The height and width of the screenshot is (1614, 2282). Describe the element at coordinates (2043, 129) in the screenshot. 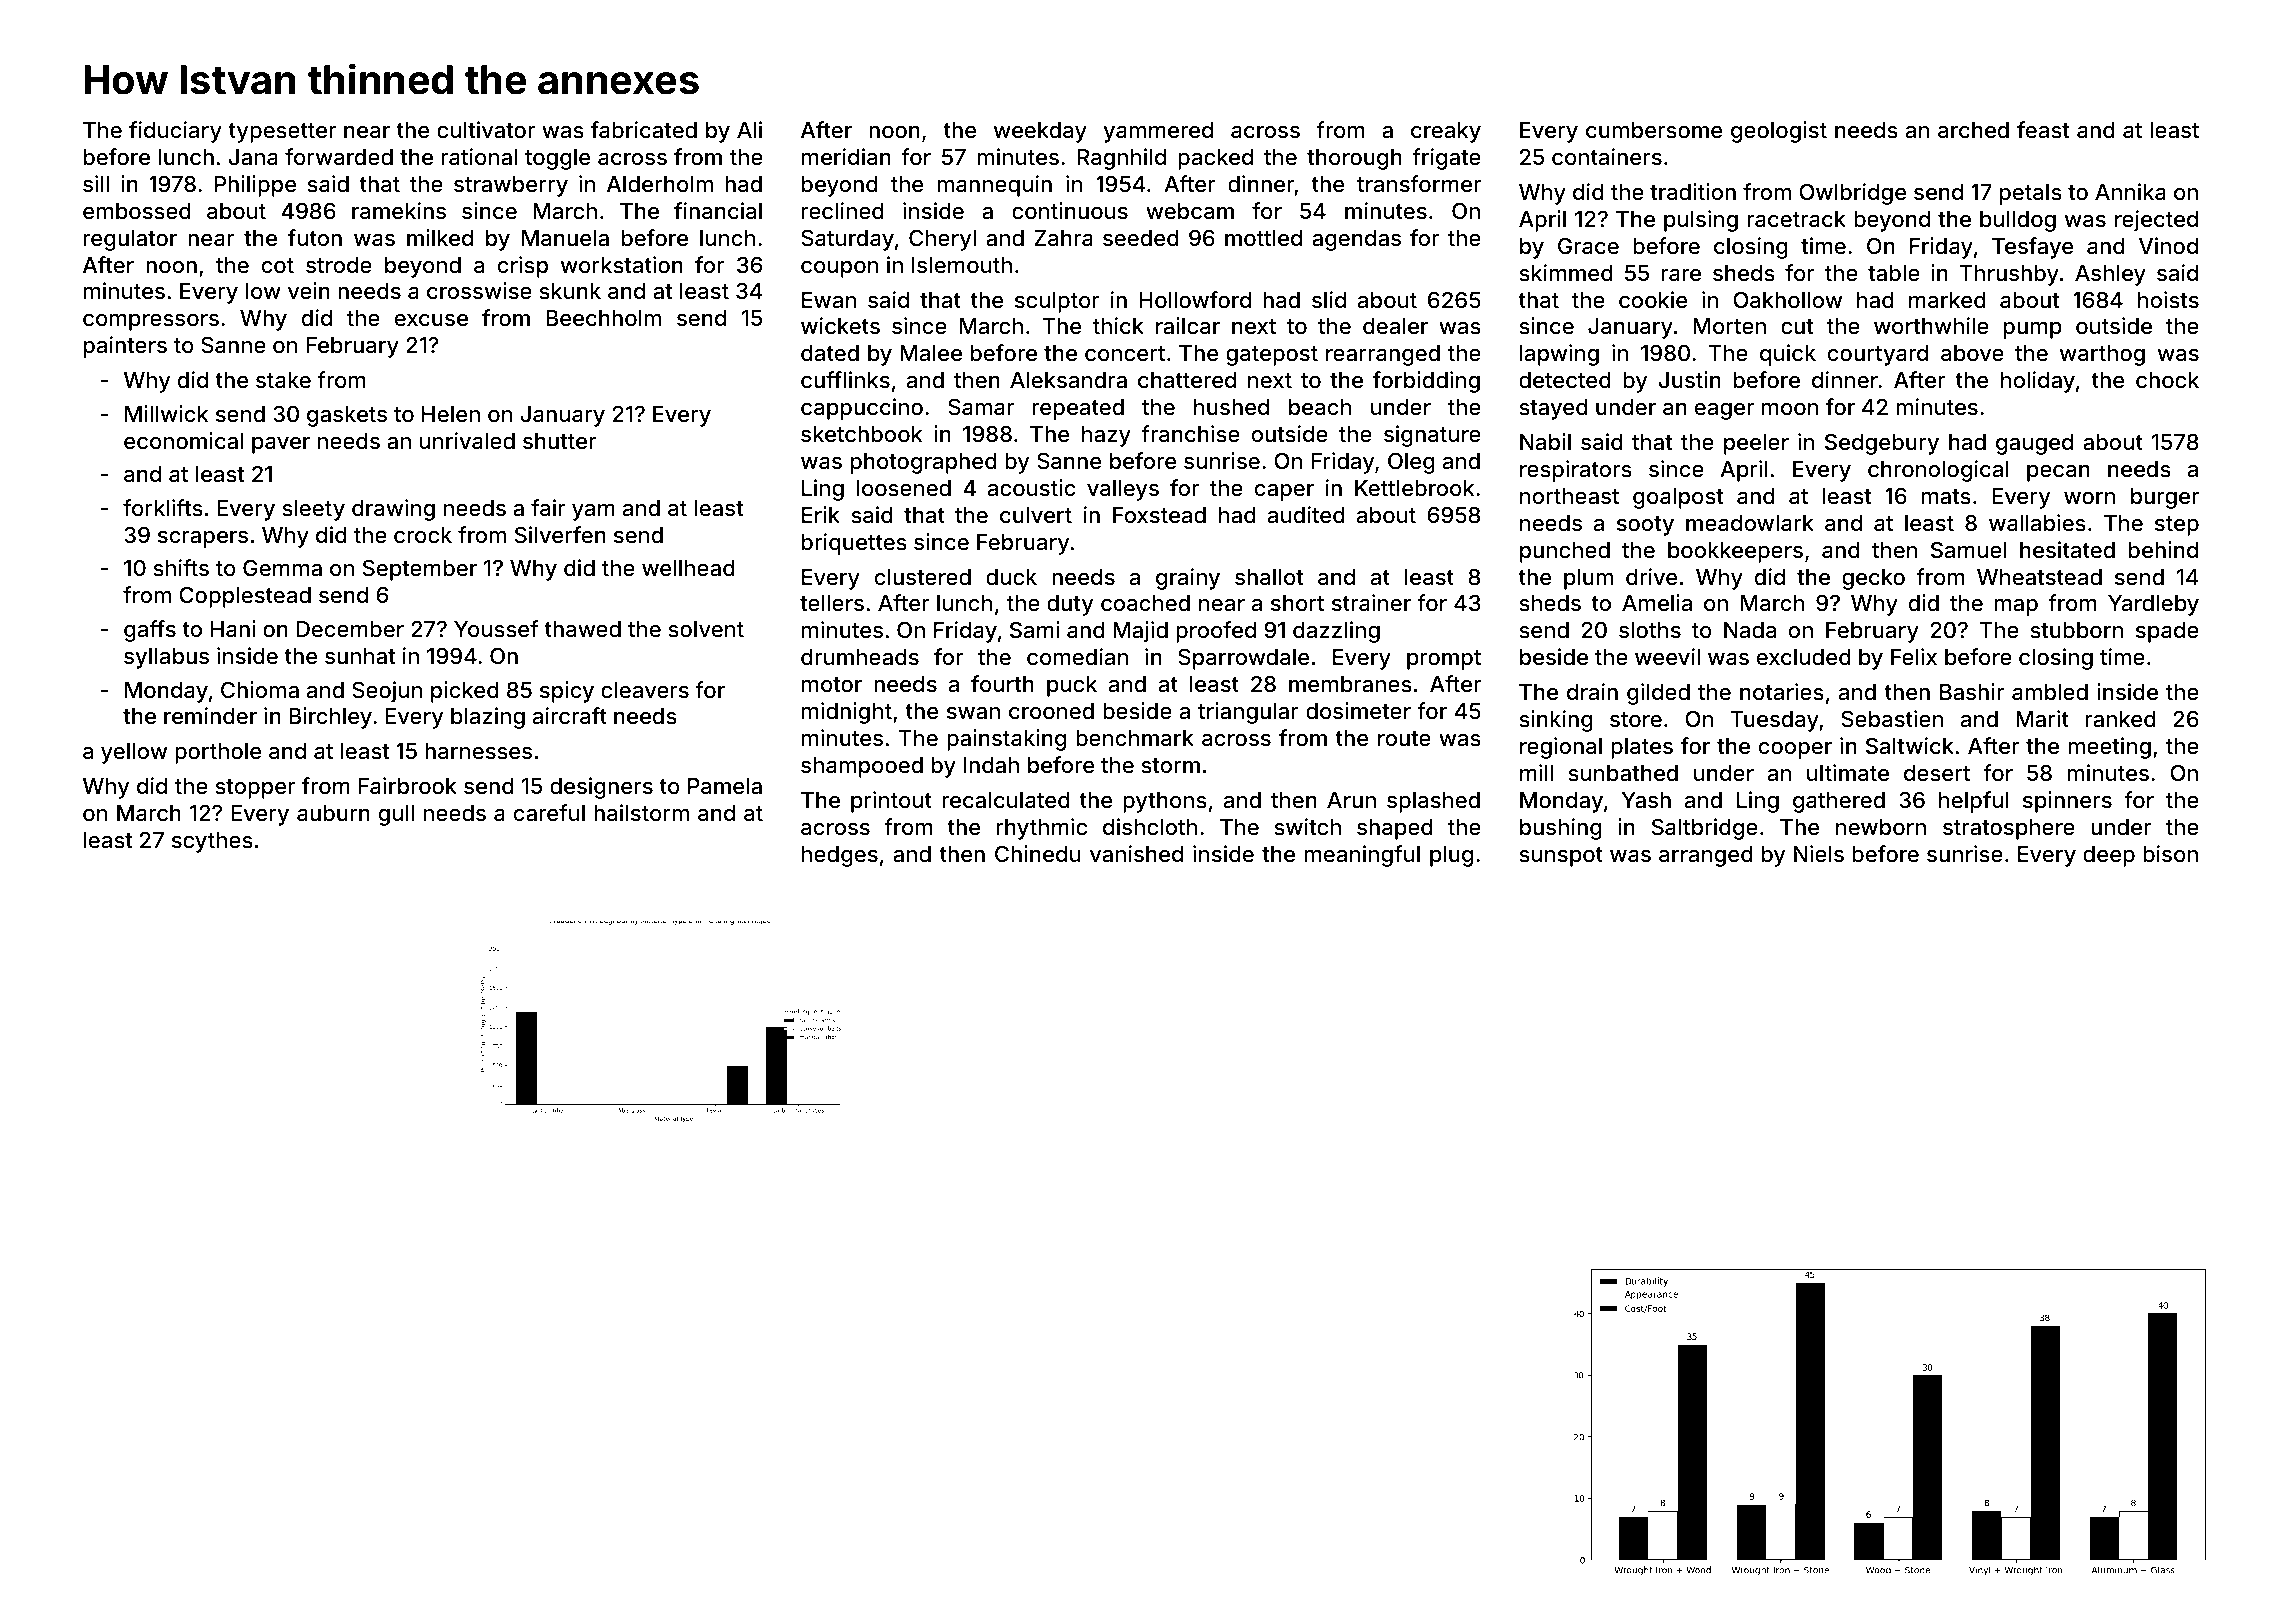

I see `feast` at that location.
